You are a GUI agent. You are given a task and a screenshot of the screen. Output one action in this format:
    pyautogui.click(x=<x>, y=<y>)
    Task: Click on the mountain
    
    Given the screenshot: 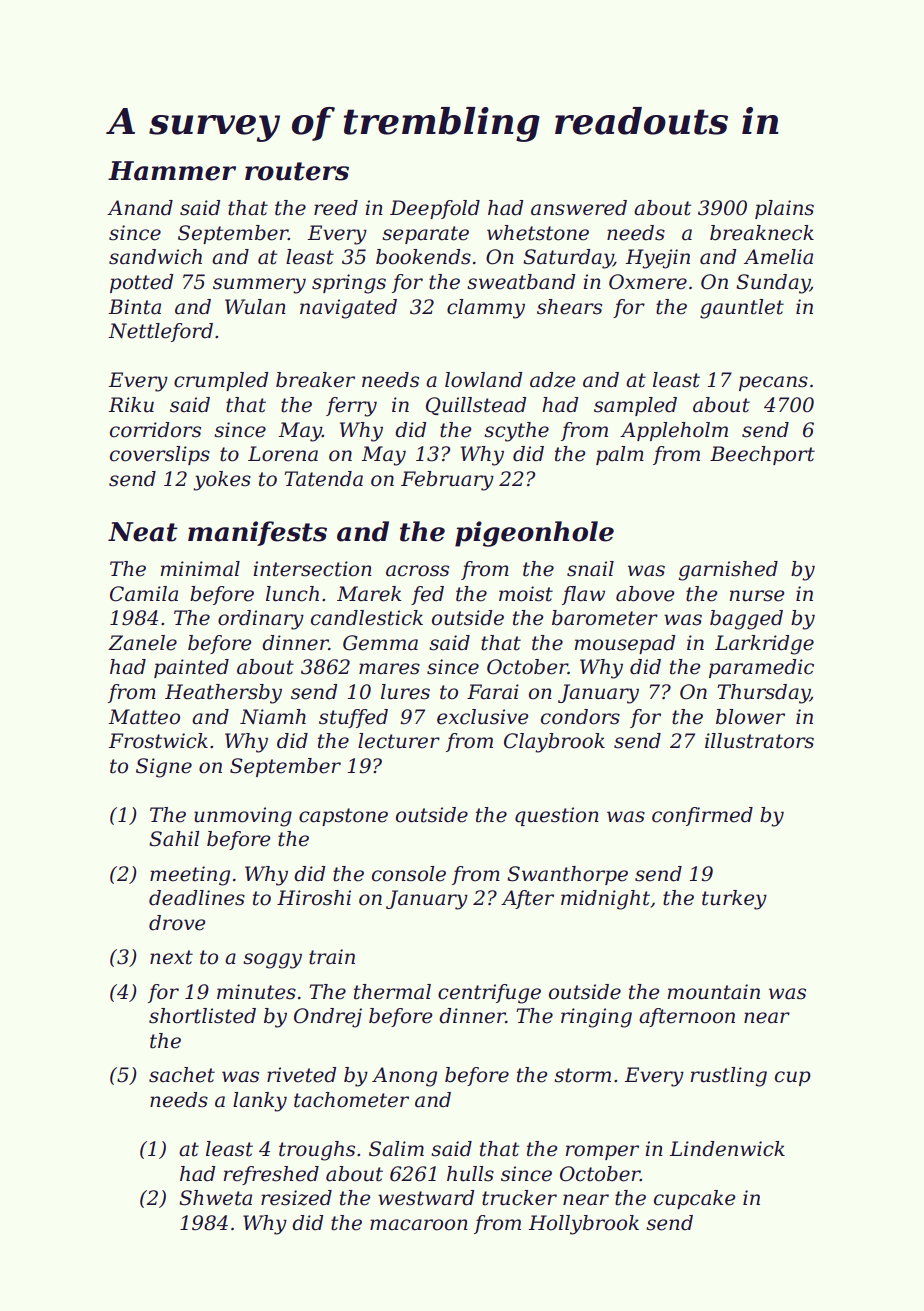 What is the action you would take?
    pyautogui.click(x=714, y=992)
